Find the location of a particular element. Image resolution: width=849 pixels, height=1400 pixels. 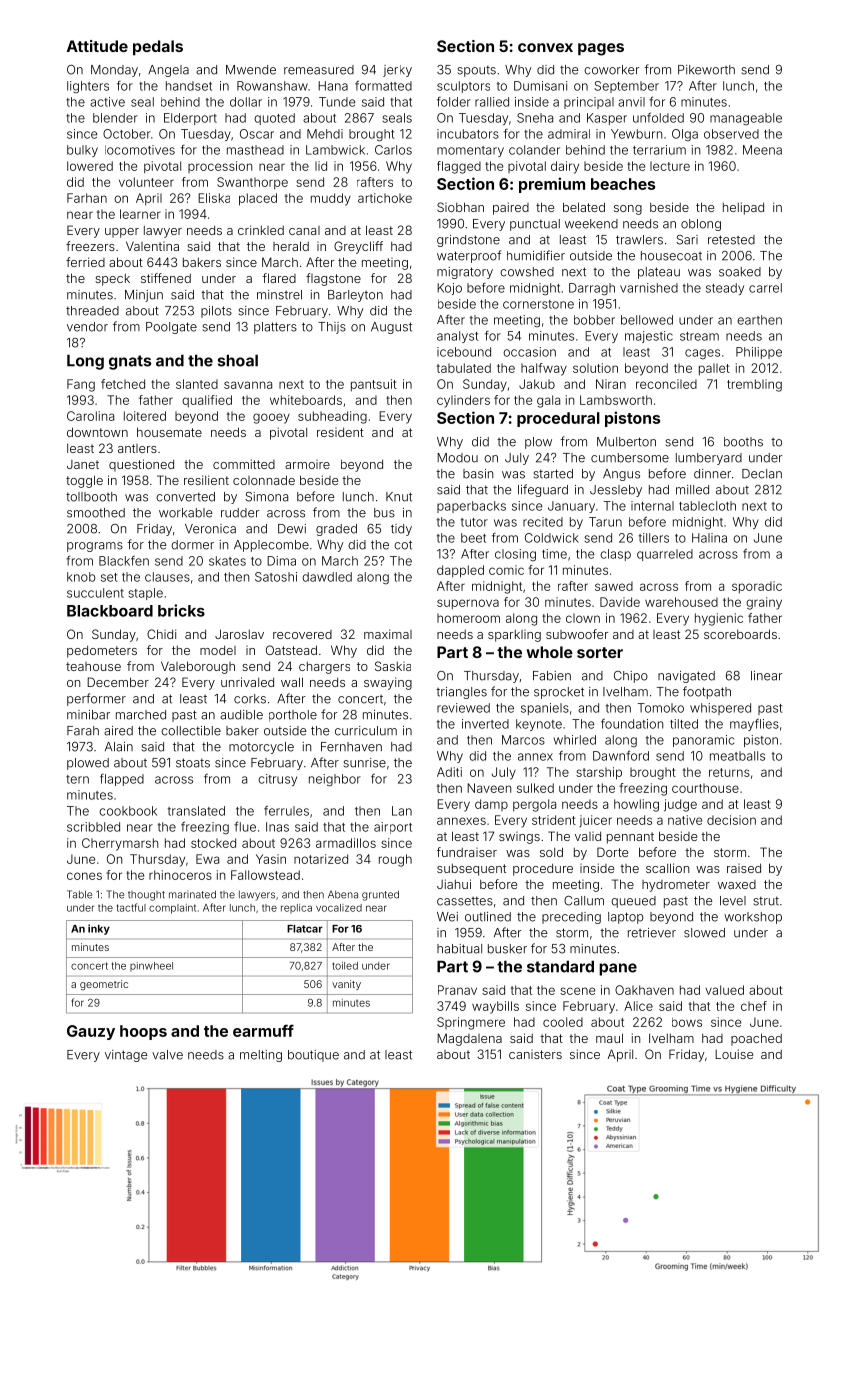

sunrise is located at coordinates (365, 763).
